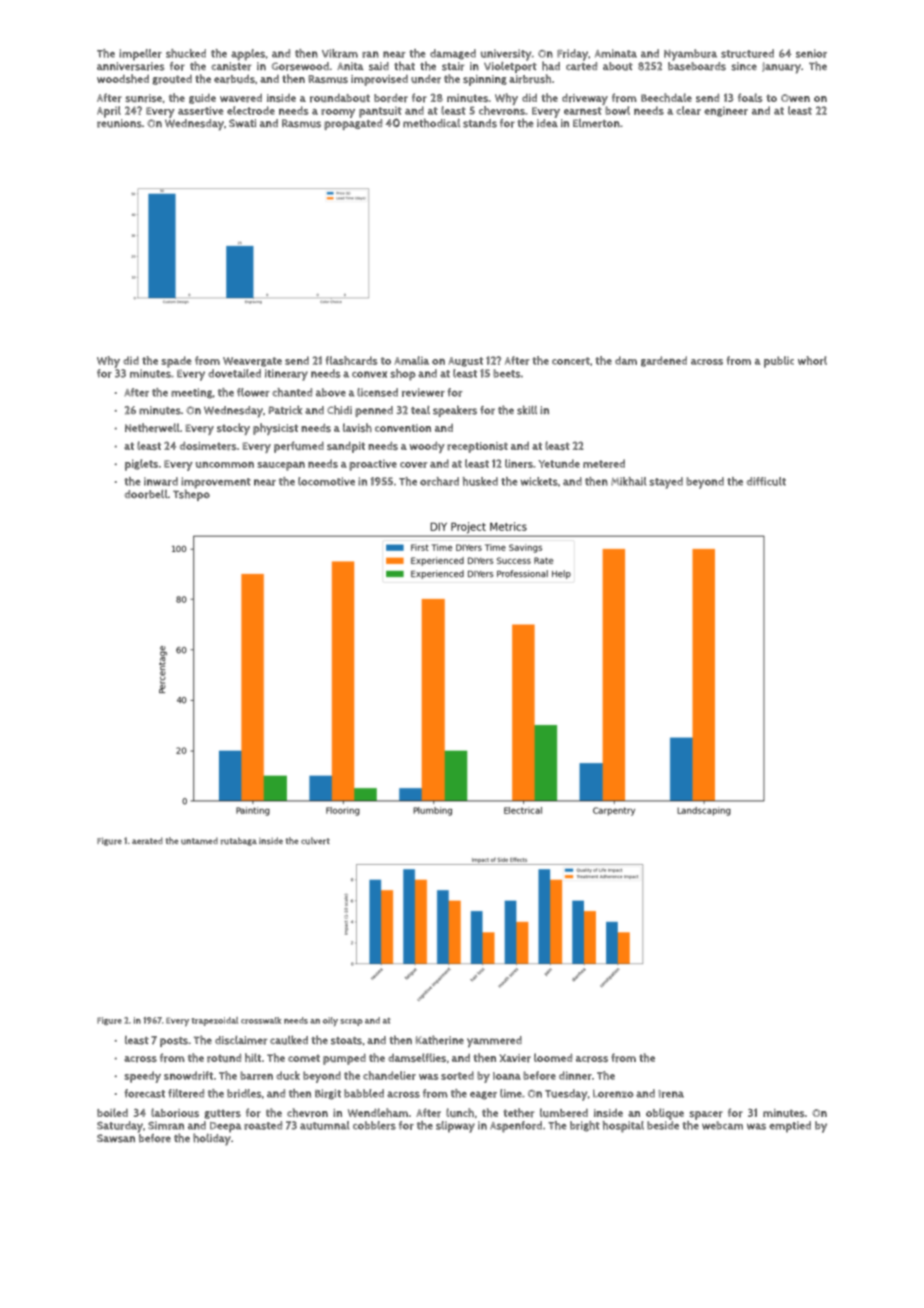 The image size is (924, 1308). What do you see at coordinates (379, 66) in the screenshot?
I see `said` at bounding box center [379, 66].
